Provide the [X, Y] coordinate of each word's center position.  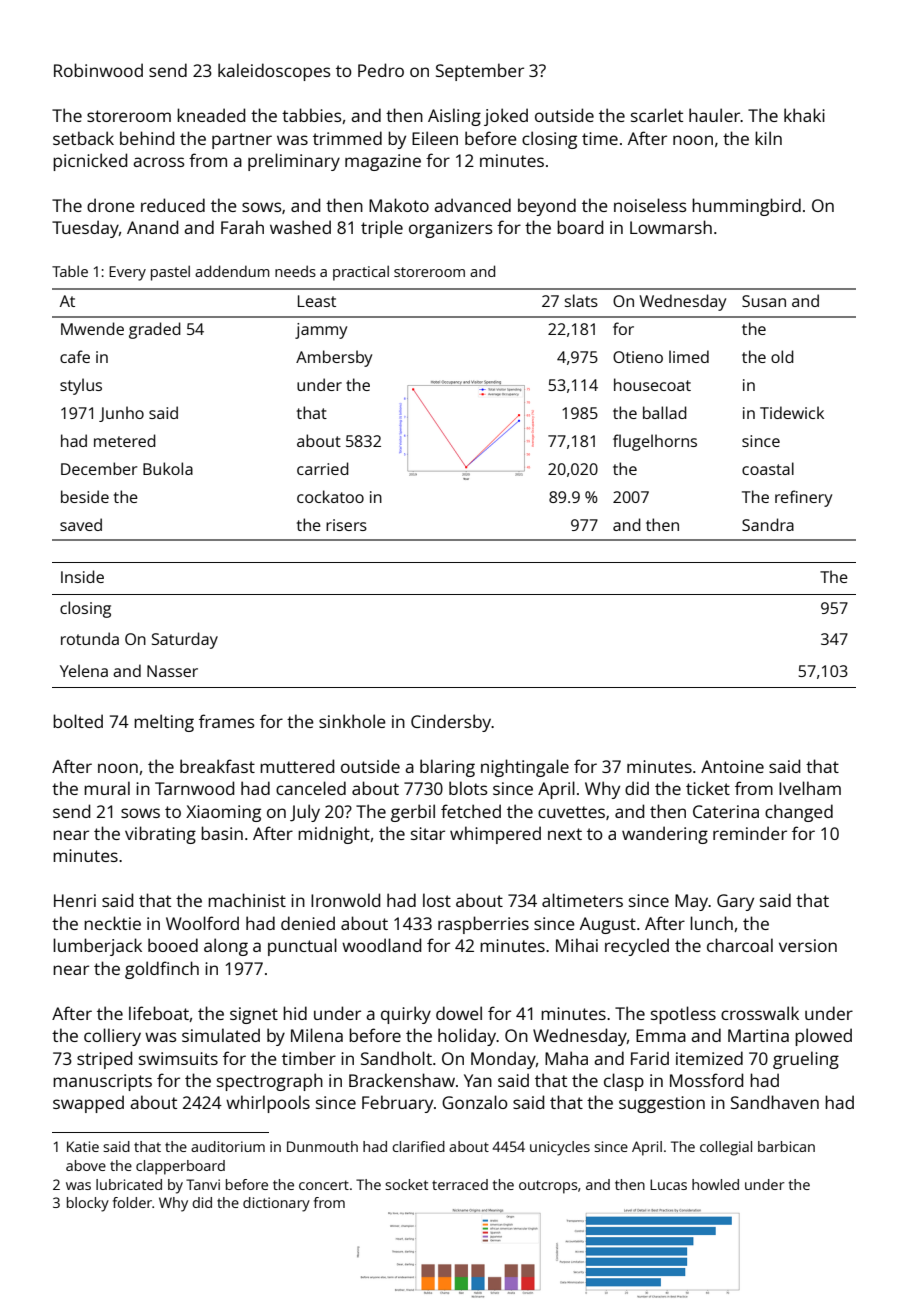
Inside [82, 576]
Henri [75, 900]
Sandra [768, 524]
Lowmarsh [671, 227]
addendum [232, 271]
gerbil [413, 813]
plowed [823, 1037]
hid [295, 1013]
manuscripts [102, 1082]
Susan [764, 301]
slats [581, 300]
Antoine [732, 766]
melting [164, 723]
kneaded [211, 115]
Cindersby [451, 723]
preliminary [294, 162]
